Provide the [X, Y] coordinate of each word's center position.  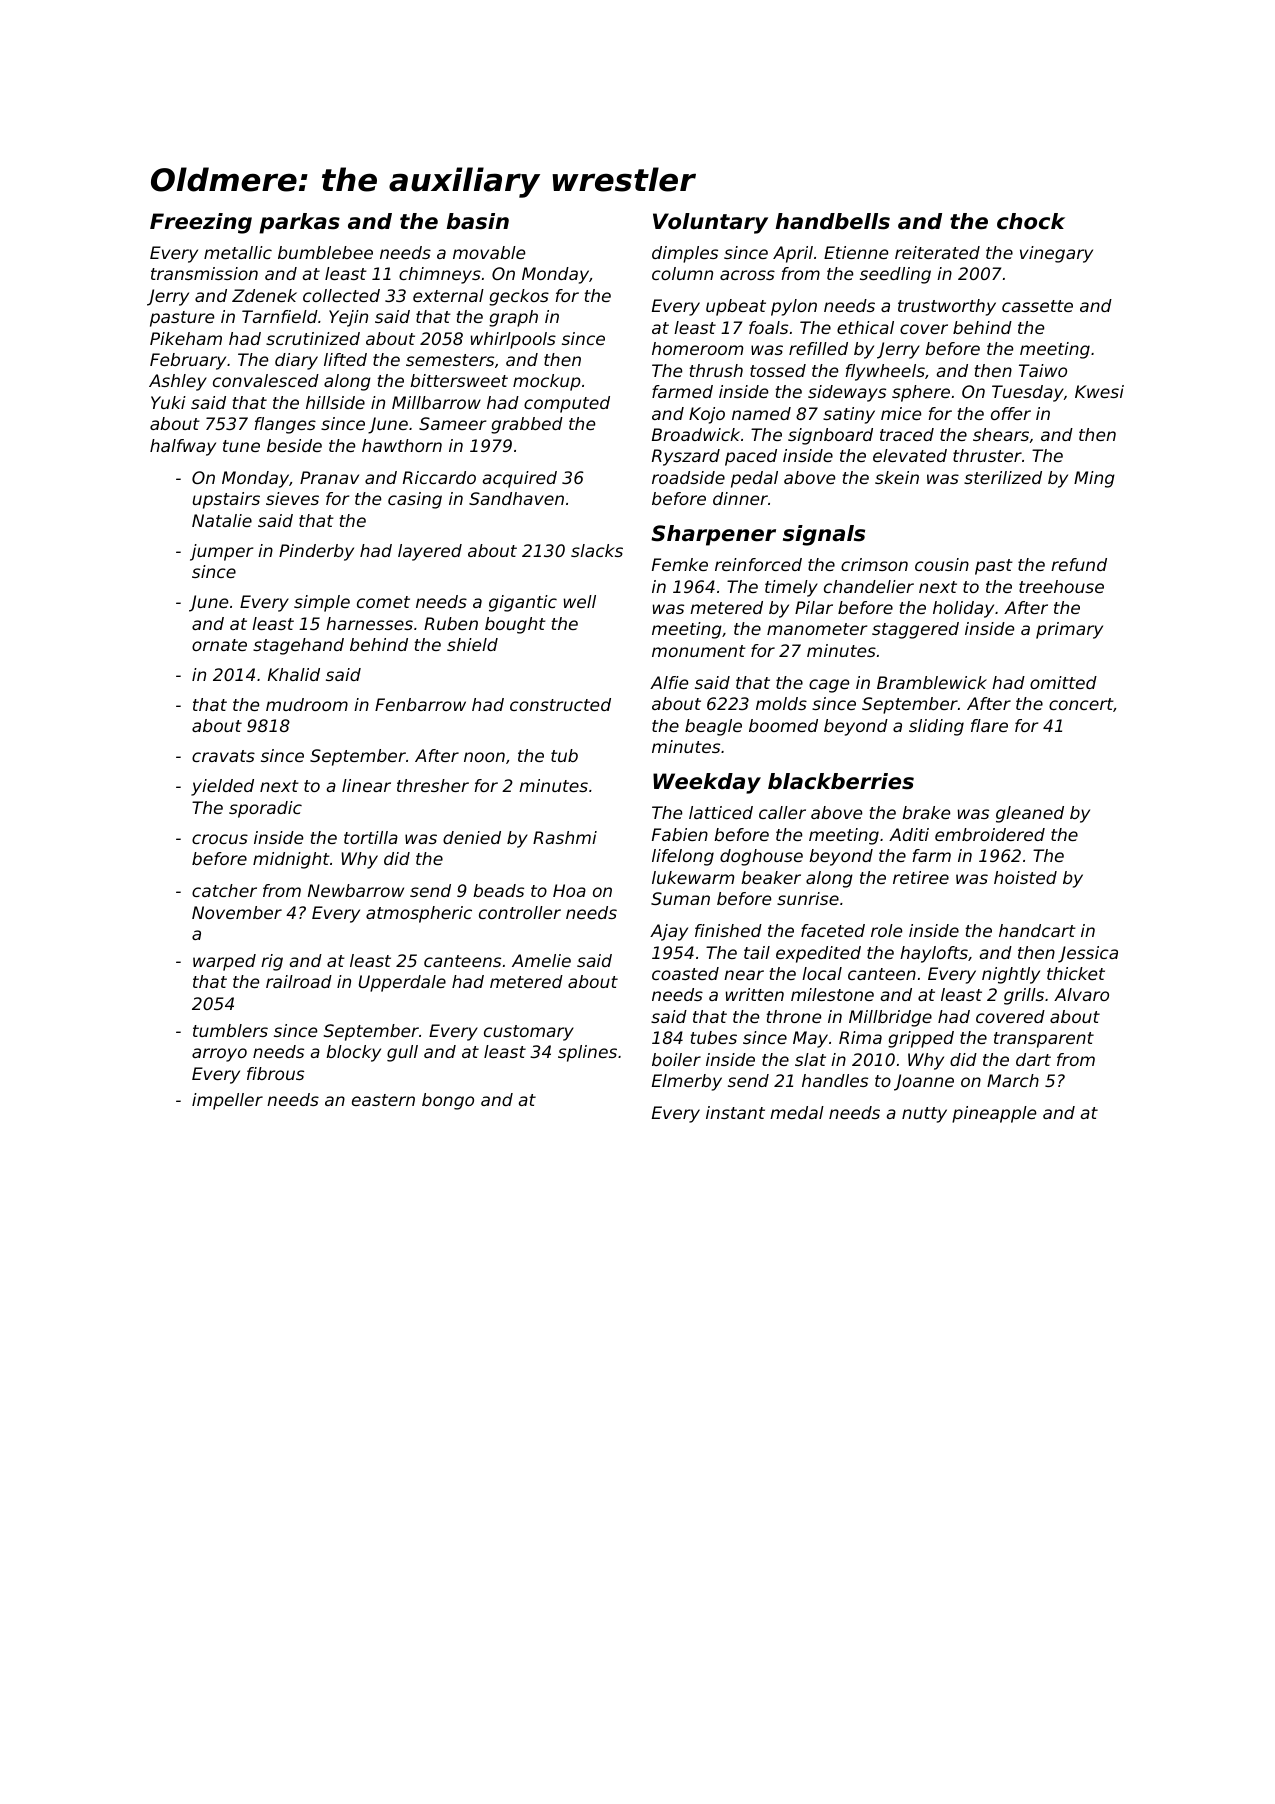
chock [1031, 221]
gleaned [1030, 814]
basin [477, 221]
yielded [222, 787]
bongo [448, 1101]
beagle [713, 727]
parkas [299, 223]
